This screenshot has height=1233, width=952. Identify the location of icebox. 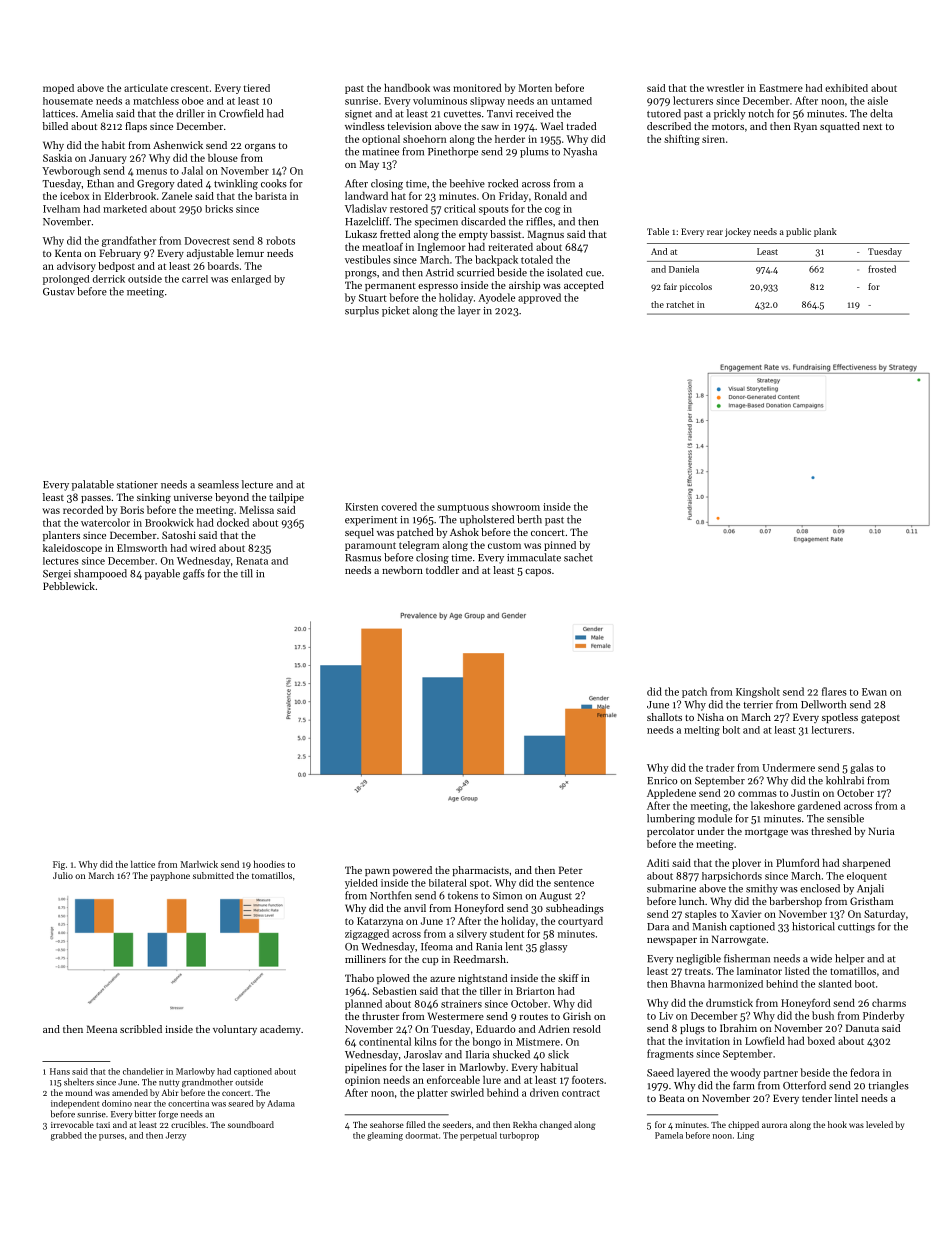
(74, 196).
